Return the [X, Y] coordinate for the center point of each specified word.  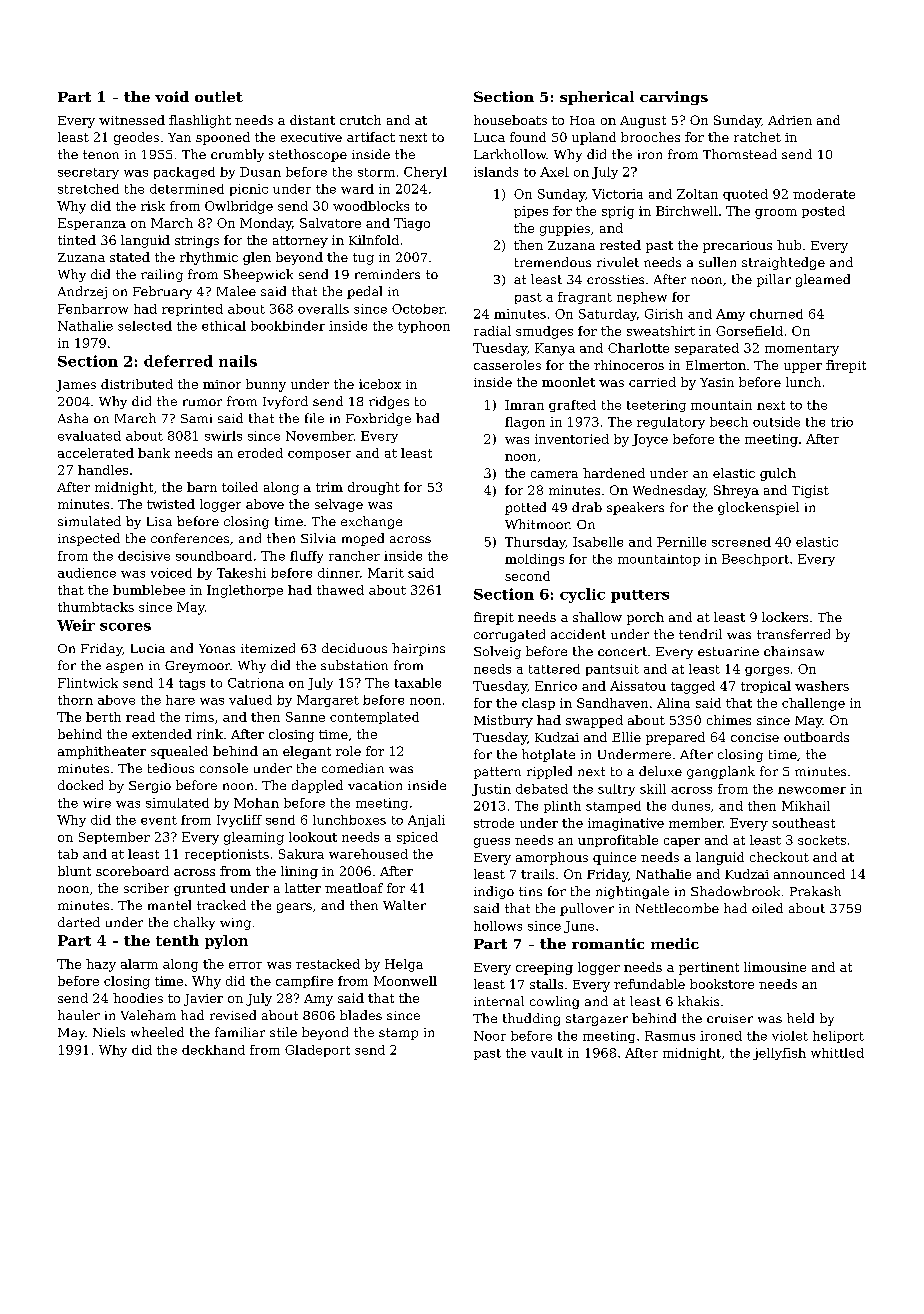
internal [499, 1001]
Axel [554, 172]
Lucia [148, 648]
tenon [101, 154]
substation [354, 665]
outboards [816, 737]
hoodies [138, 998]
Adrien [790, 120]
